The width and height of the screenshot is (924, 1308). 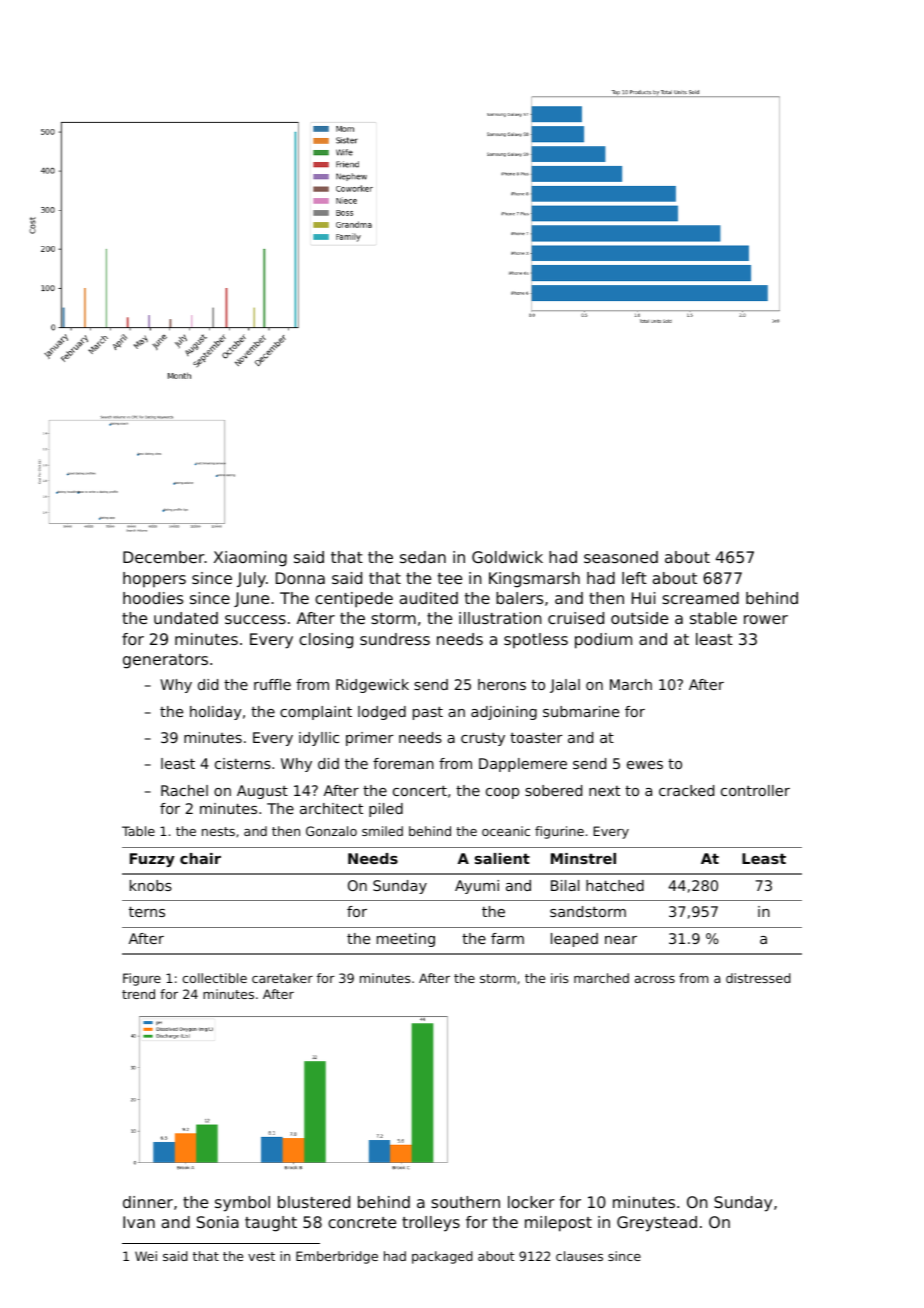 What do you see at coordinates (579, 1256) in the screenshot?
I see `clauses` at bounding box center [579, 1256].
